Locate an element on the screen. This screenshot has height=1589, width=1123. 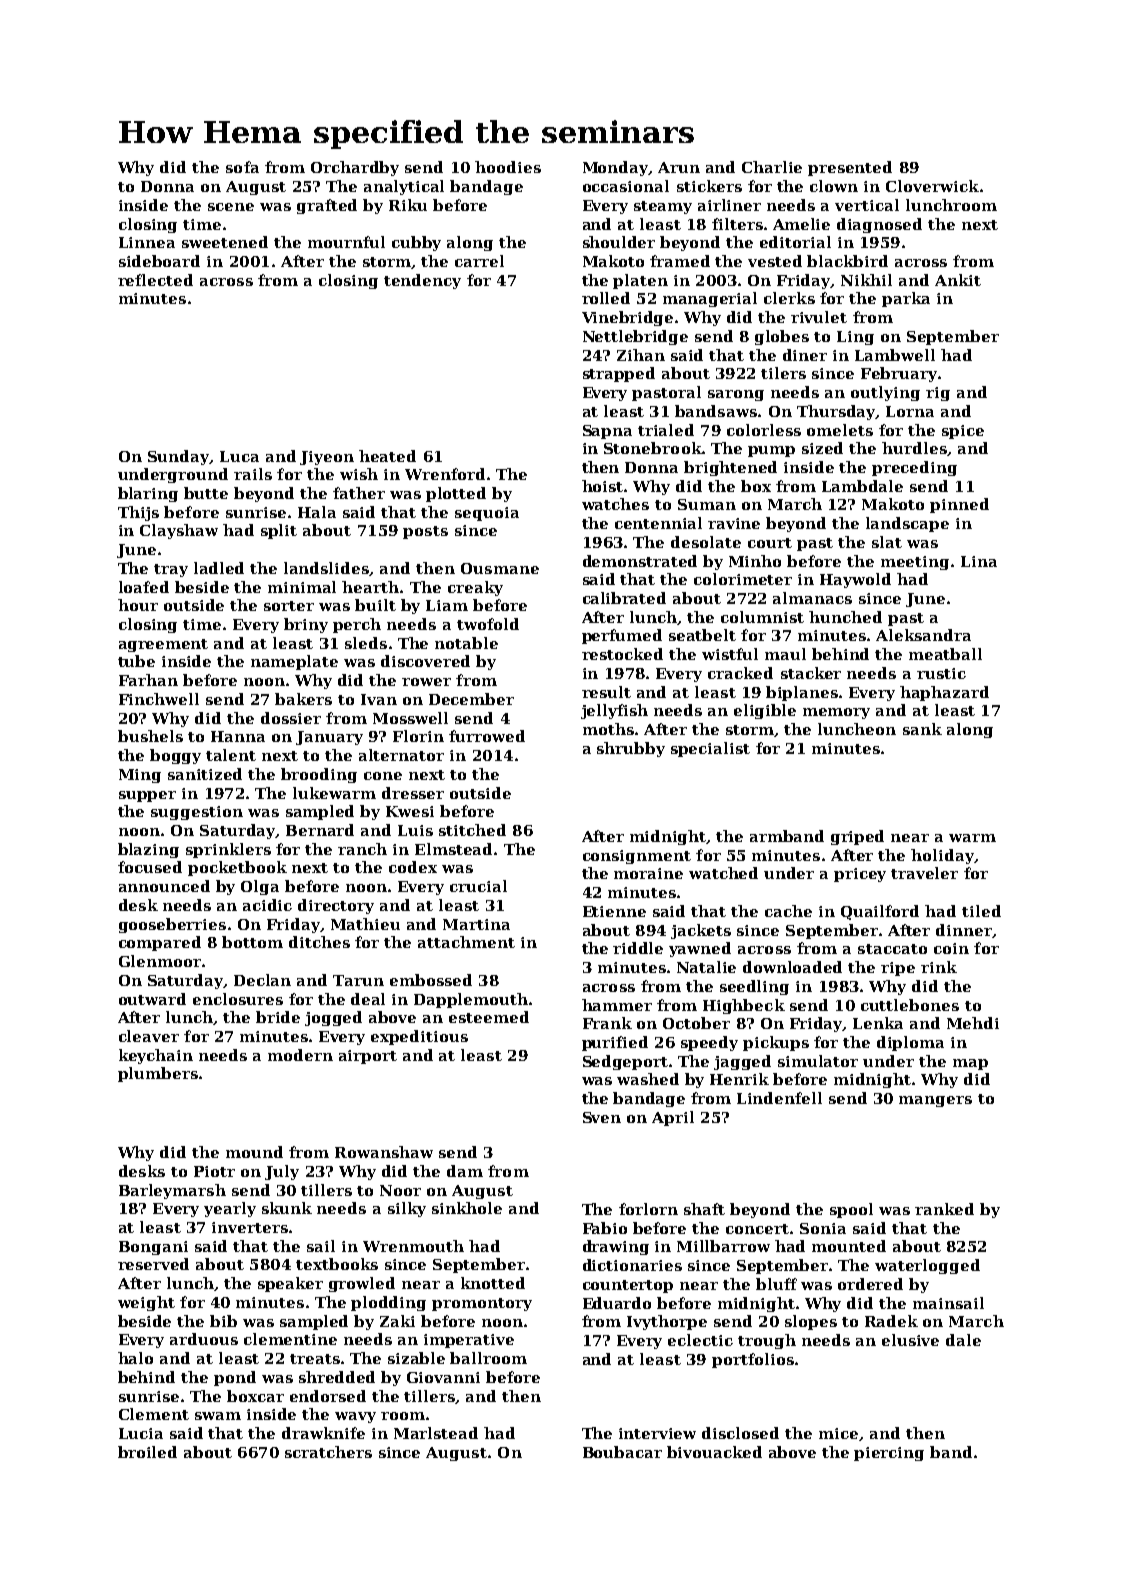
clerks is located at coordinates (789, 298).
